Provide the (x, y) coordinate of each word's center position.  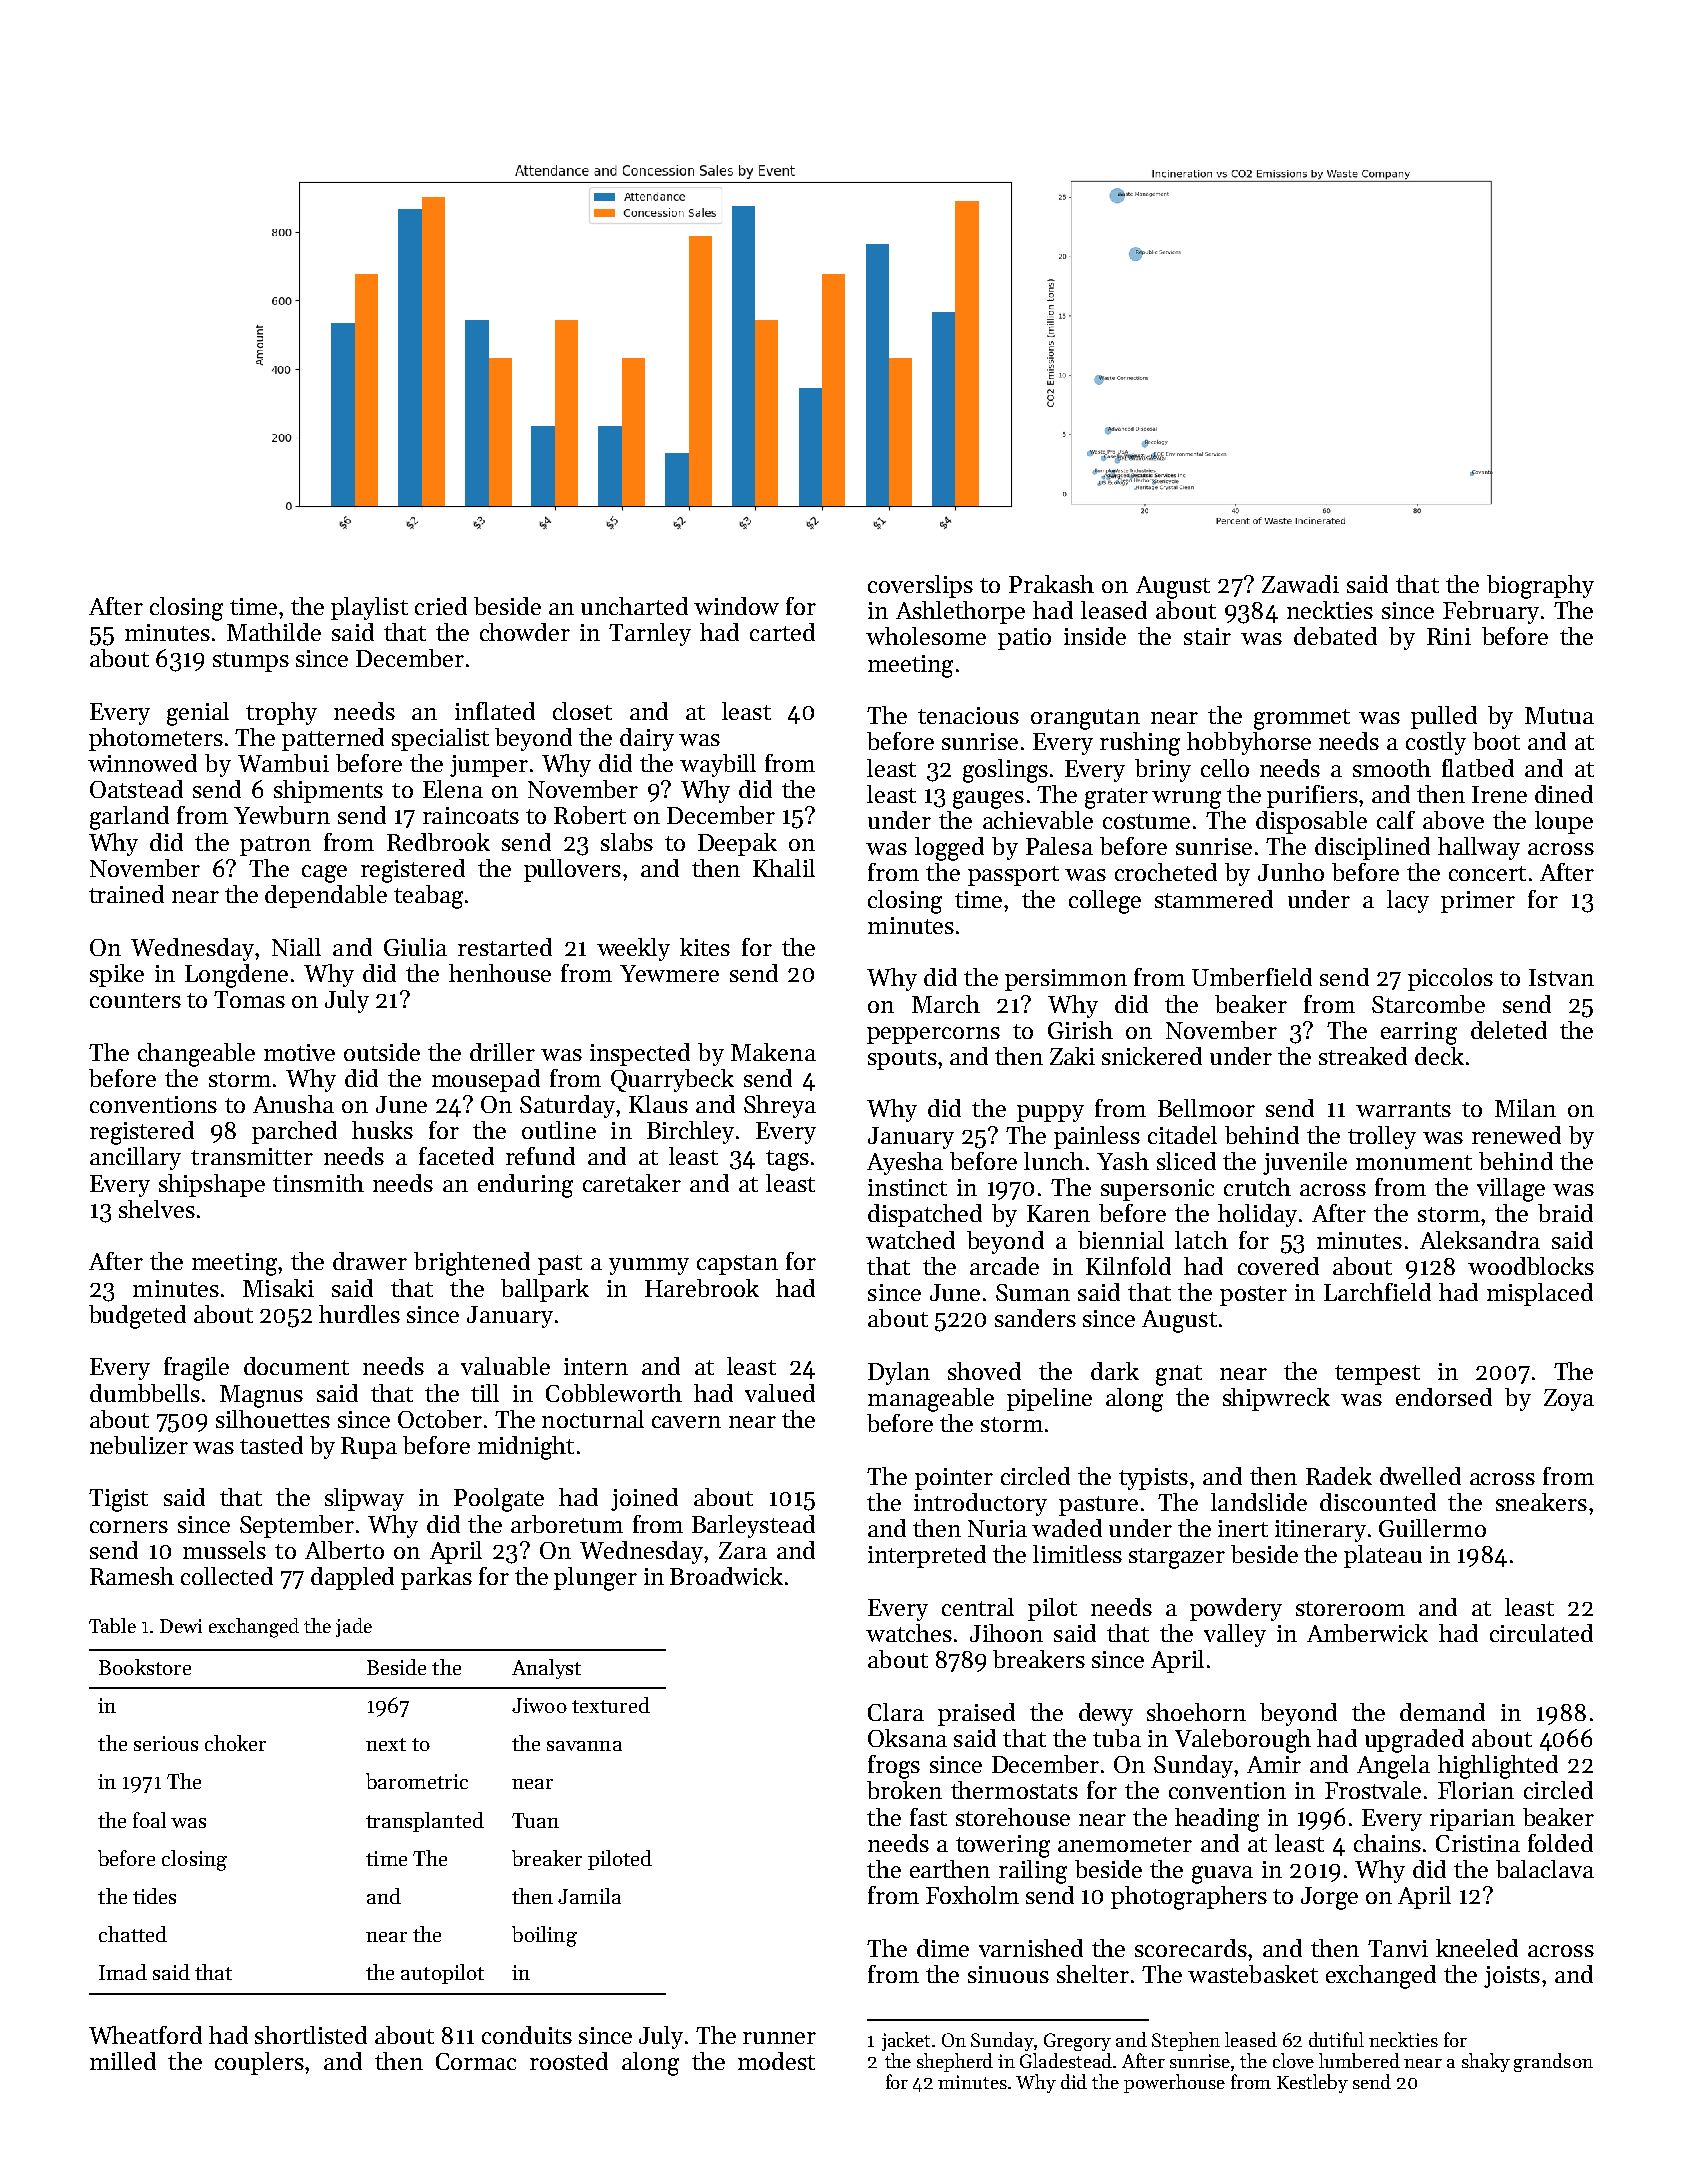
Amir (1274, 1764)
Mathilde (274, 632)
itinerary (1320, 1531)
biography (1540, 587)
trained (126, 894)
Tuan (535, 1820)
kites (705, 947)
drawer (370, 1261)
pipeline (1049, 1399)
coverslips (920, 586)
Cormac (476, 2061)
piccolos (1450, 979)
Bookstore (145, 1667)
